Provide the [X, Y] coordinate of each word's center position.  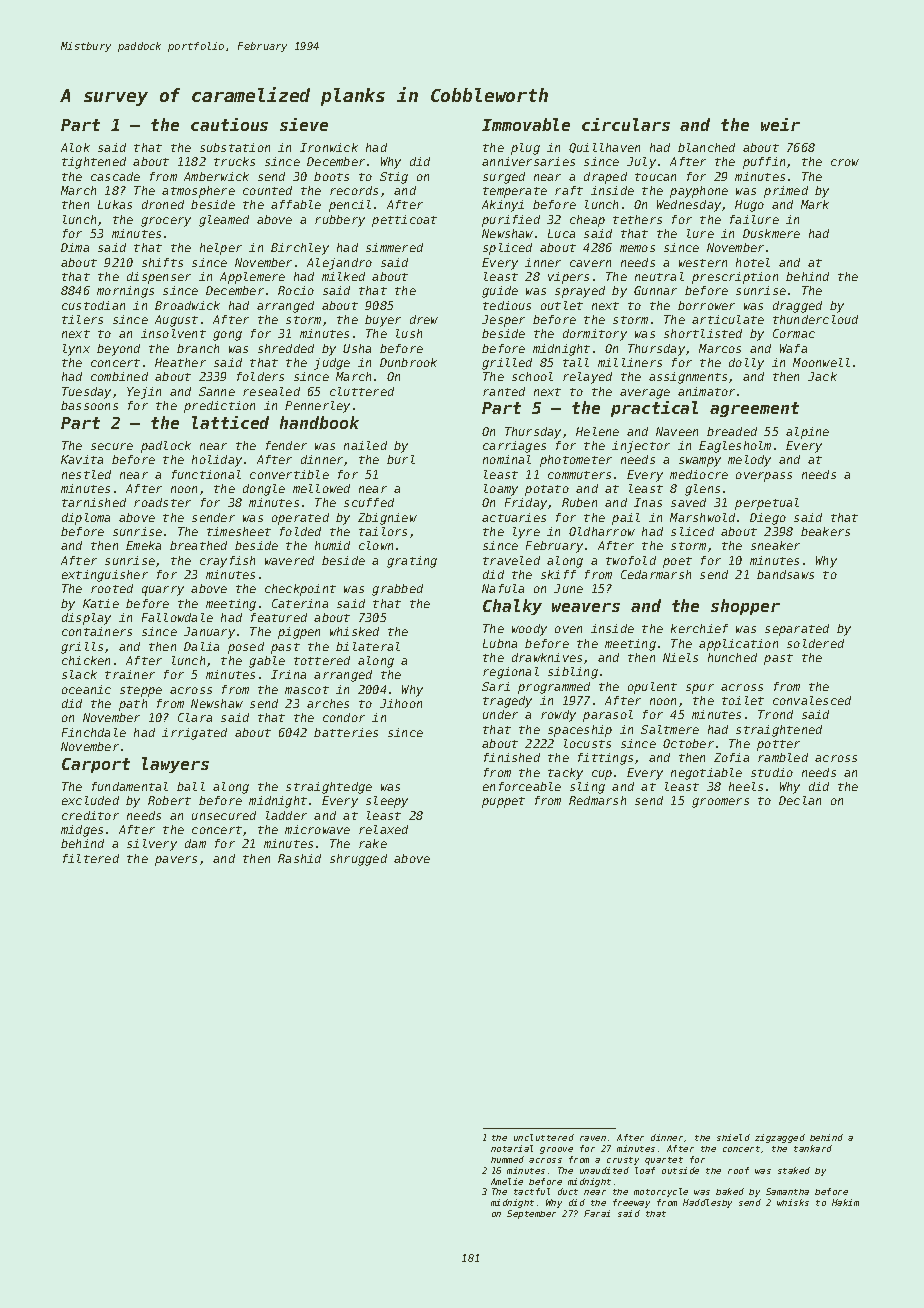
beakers [825, 531]
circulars [626, 124]
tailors [383, 531]
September [531, 1214]
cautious [229, 124]
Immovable [526, 124]
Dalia [201, 646]
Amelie [507, 1181]
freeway [631, 1203]
